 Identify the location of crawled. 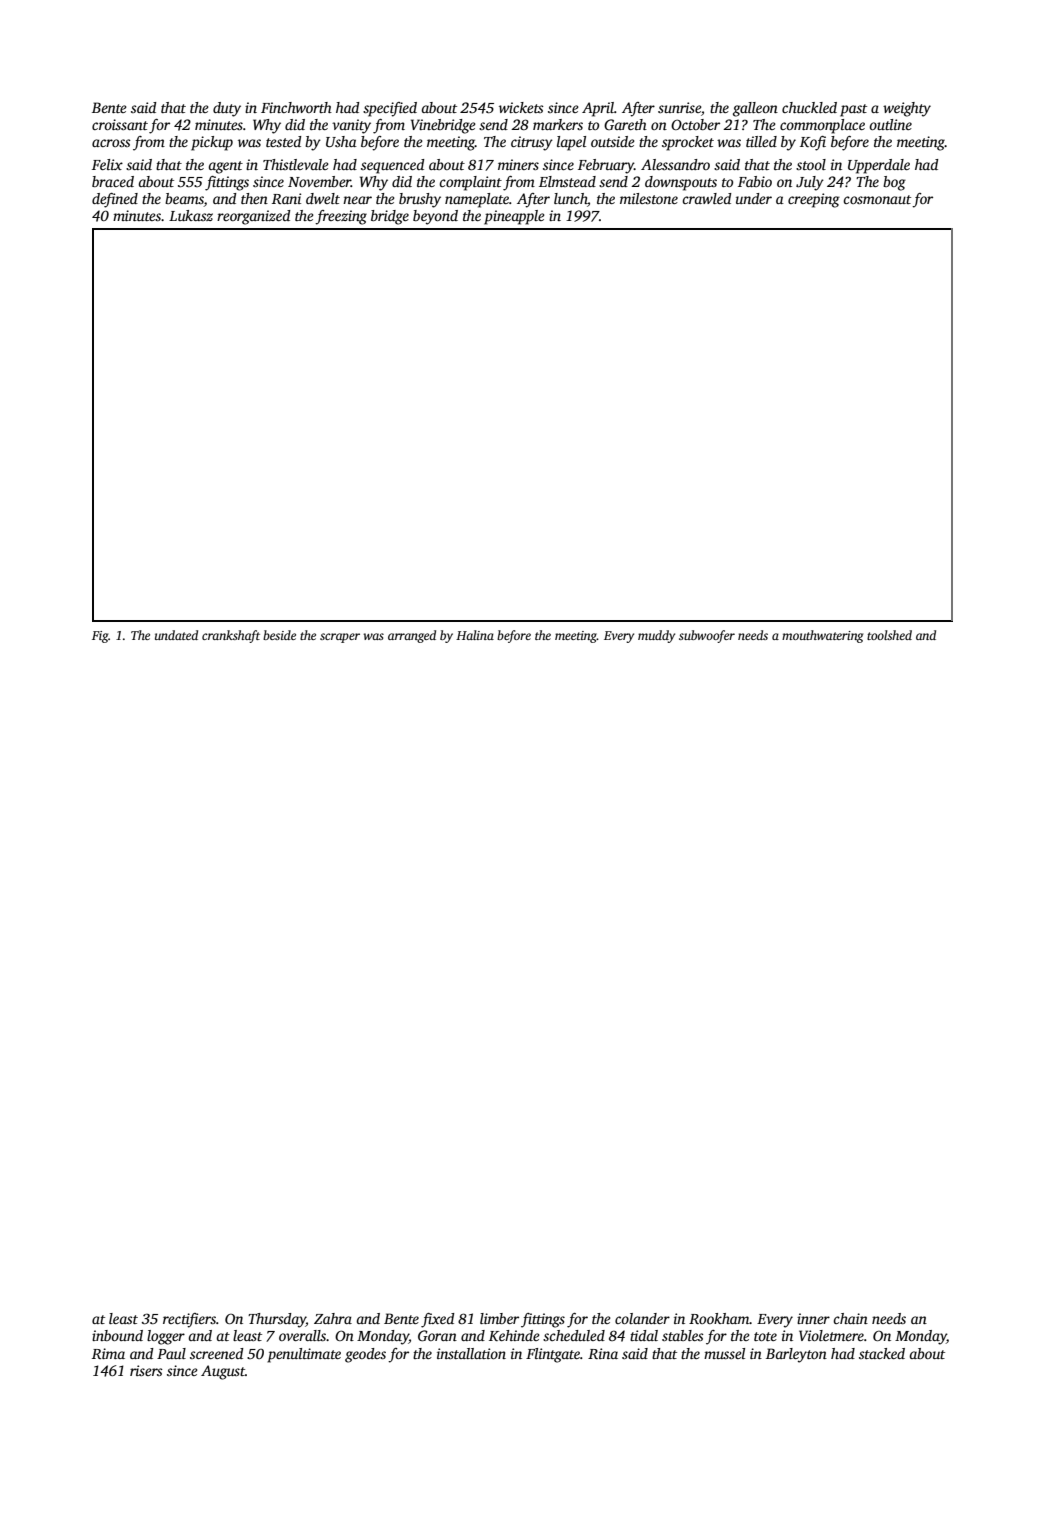
(706, 198).
